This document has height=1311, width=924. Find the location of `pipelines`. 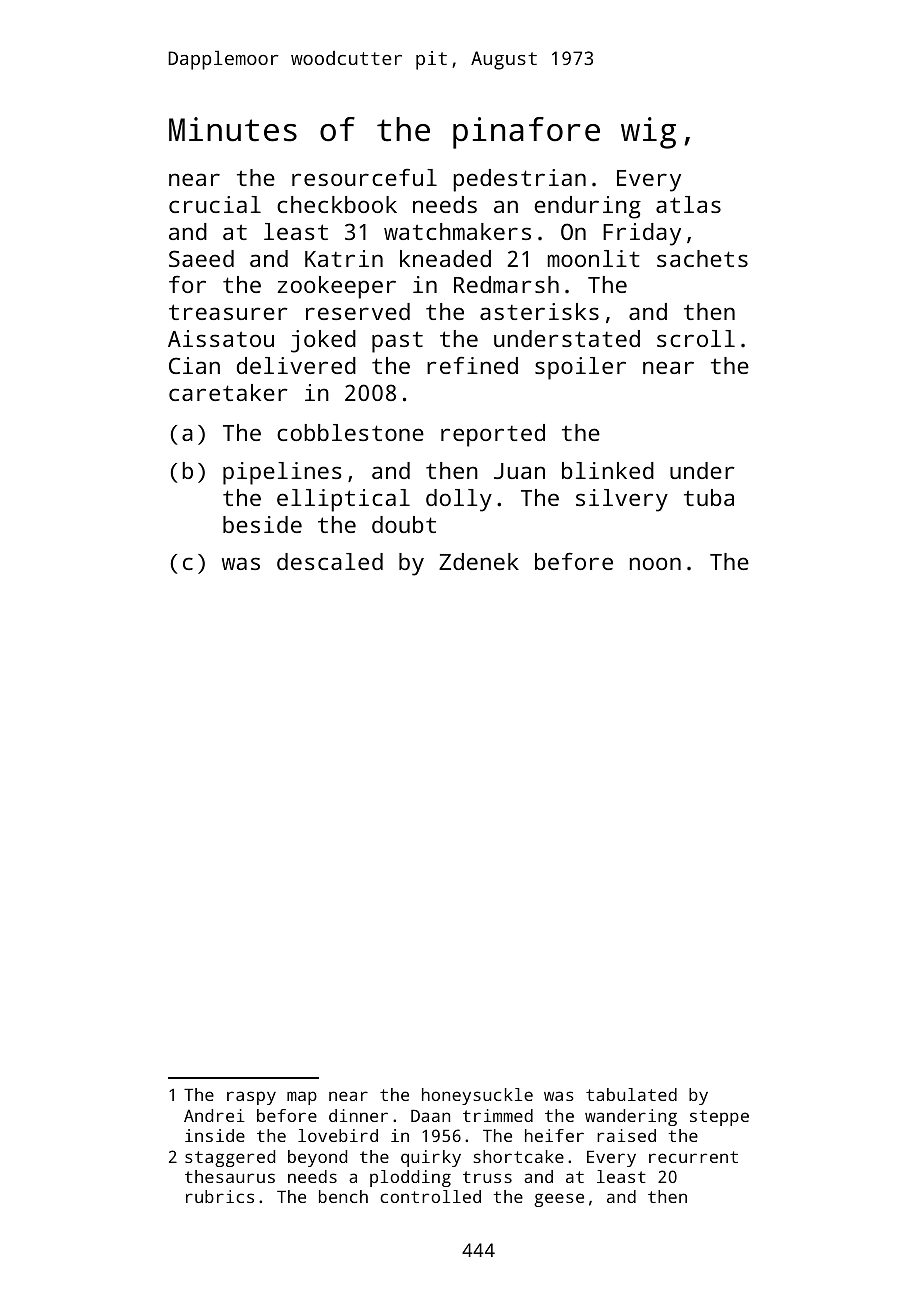

pipelines is located at coordinates (282, 473).
